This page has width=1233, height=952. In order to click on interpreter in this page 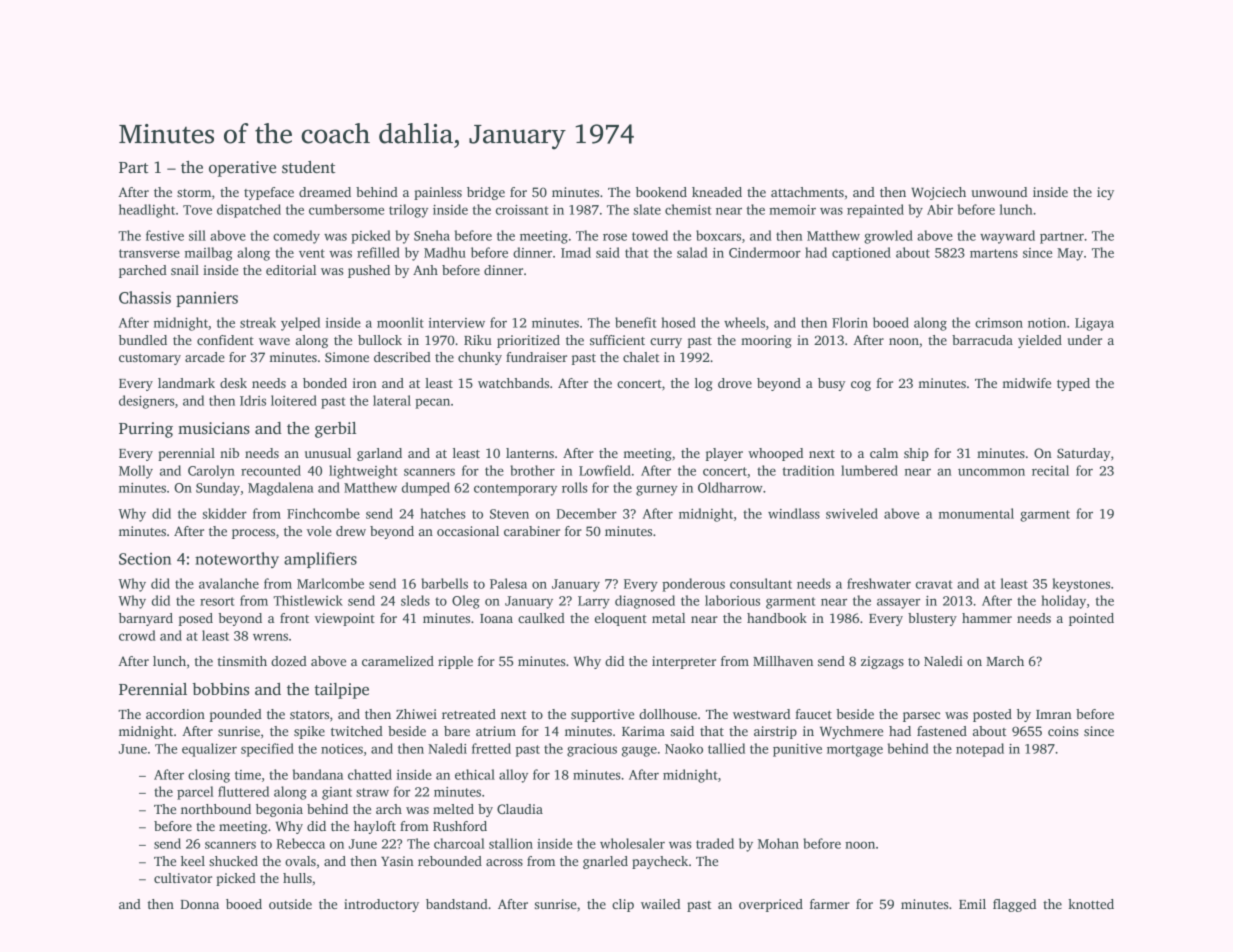, I will do `click(684, 662)`.
